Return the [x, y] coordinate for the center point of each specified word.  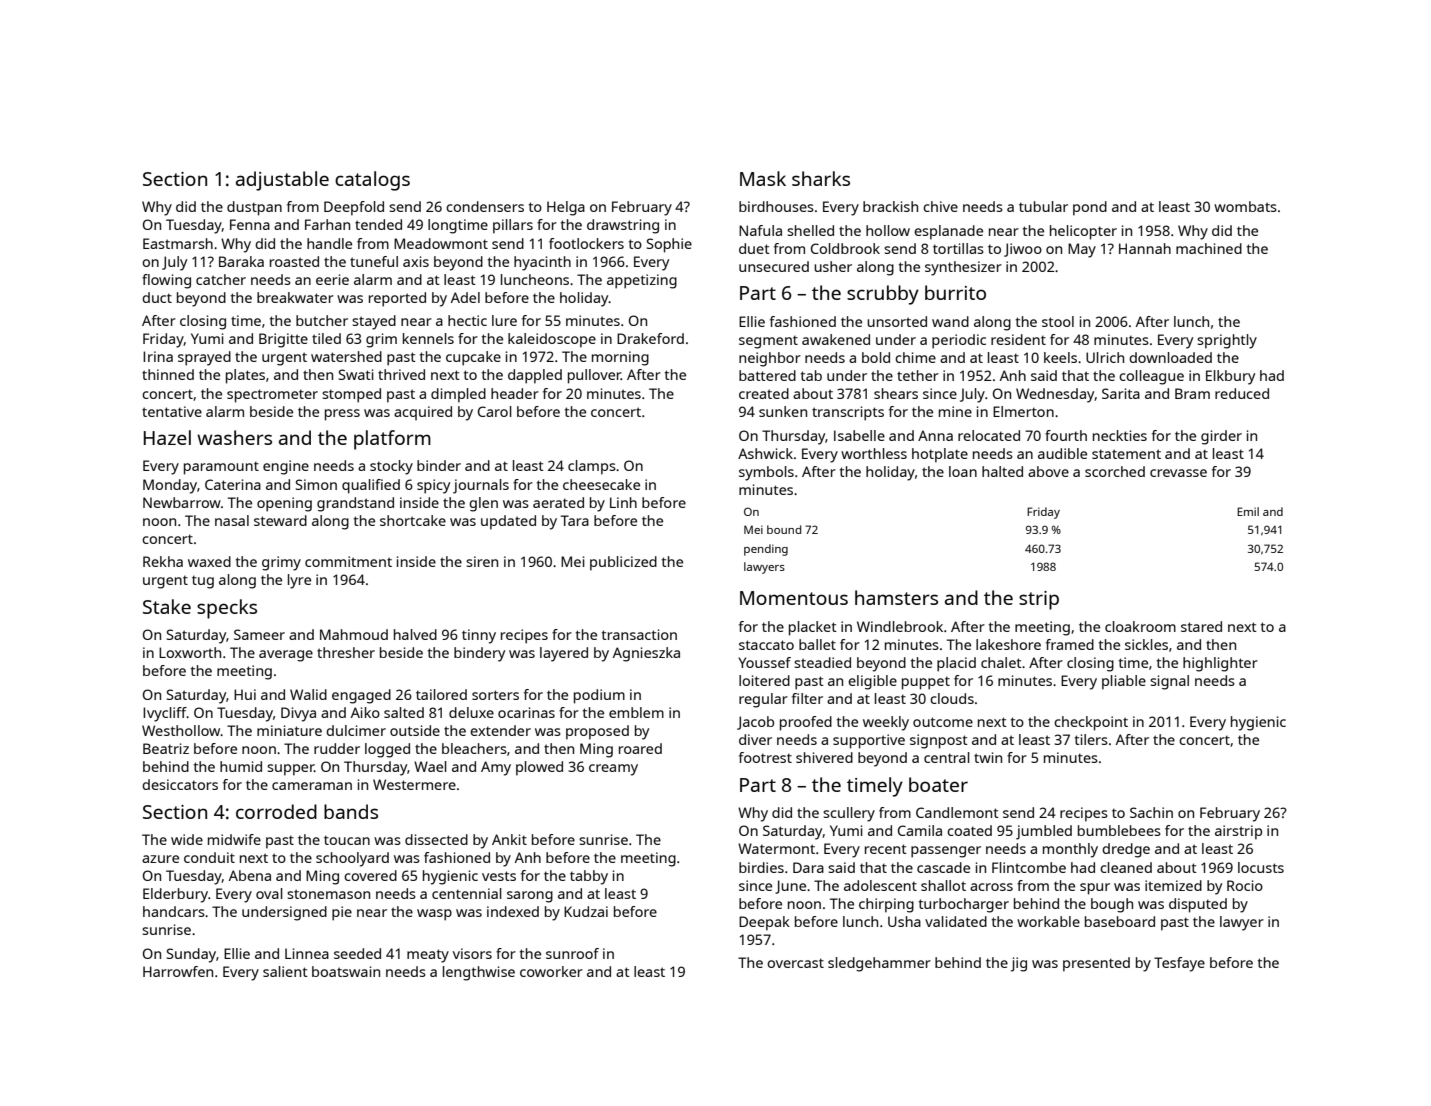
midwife [234, 839]
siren [482, 561]
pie [342, 913]
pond [1090, 208]
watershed [346, 356]
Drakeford [650, 338]
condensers [485, 206]
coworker [551, 971]
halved [415, 634]
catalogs [372, 181]
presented [1096, 964]
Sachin [1151, 812]
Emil [1248, 511]
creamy [613, 770]
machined [1209, 248]
